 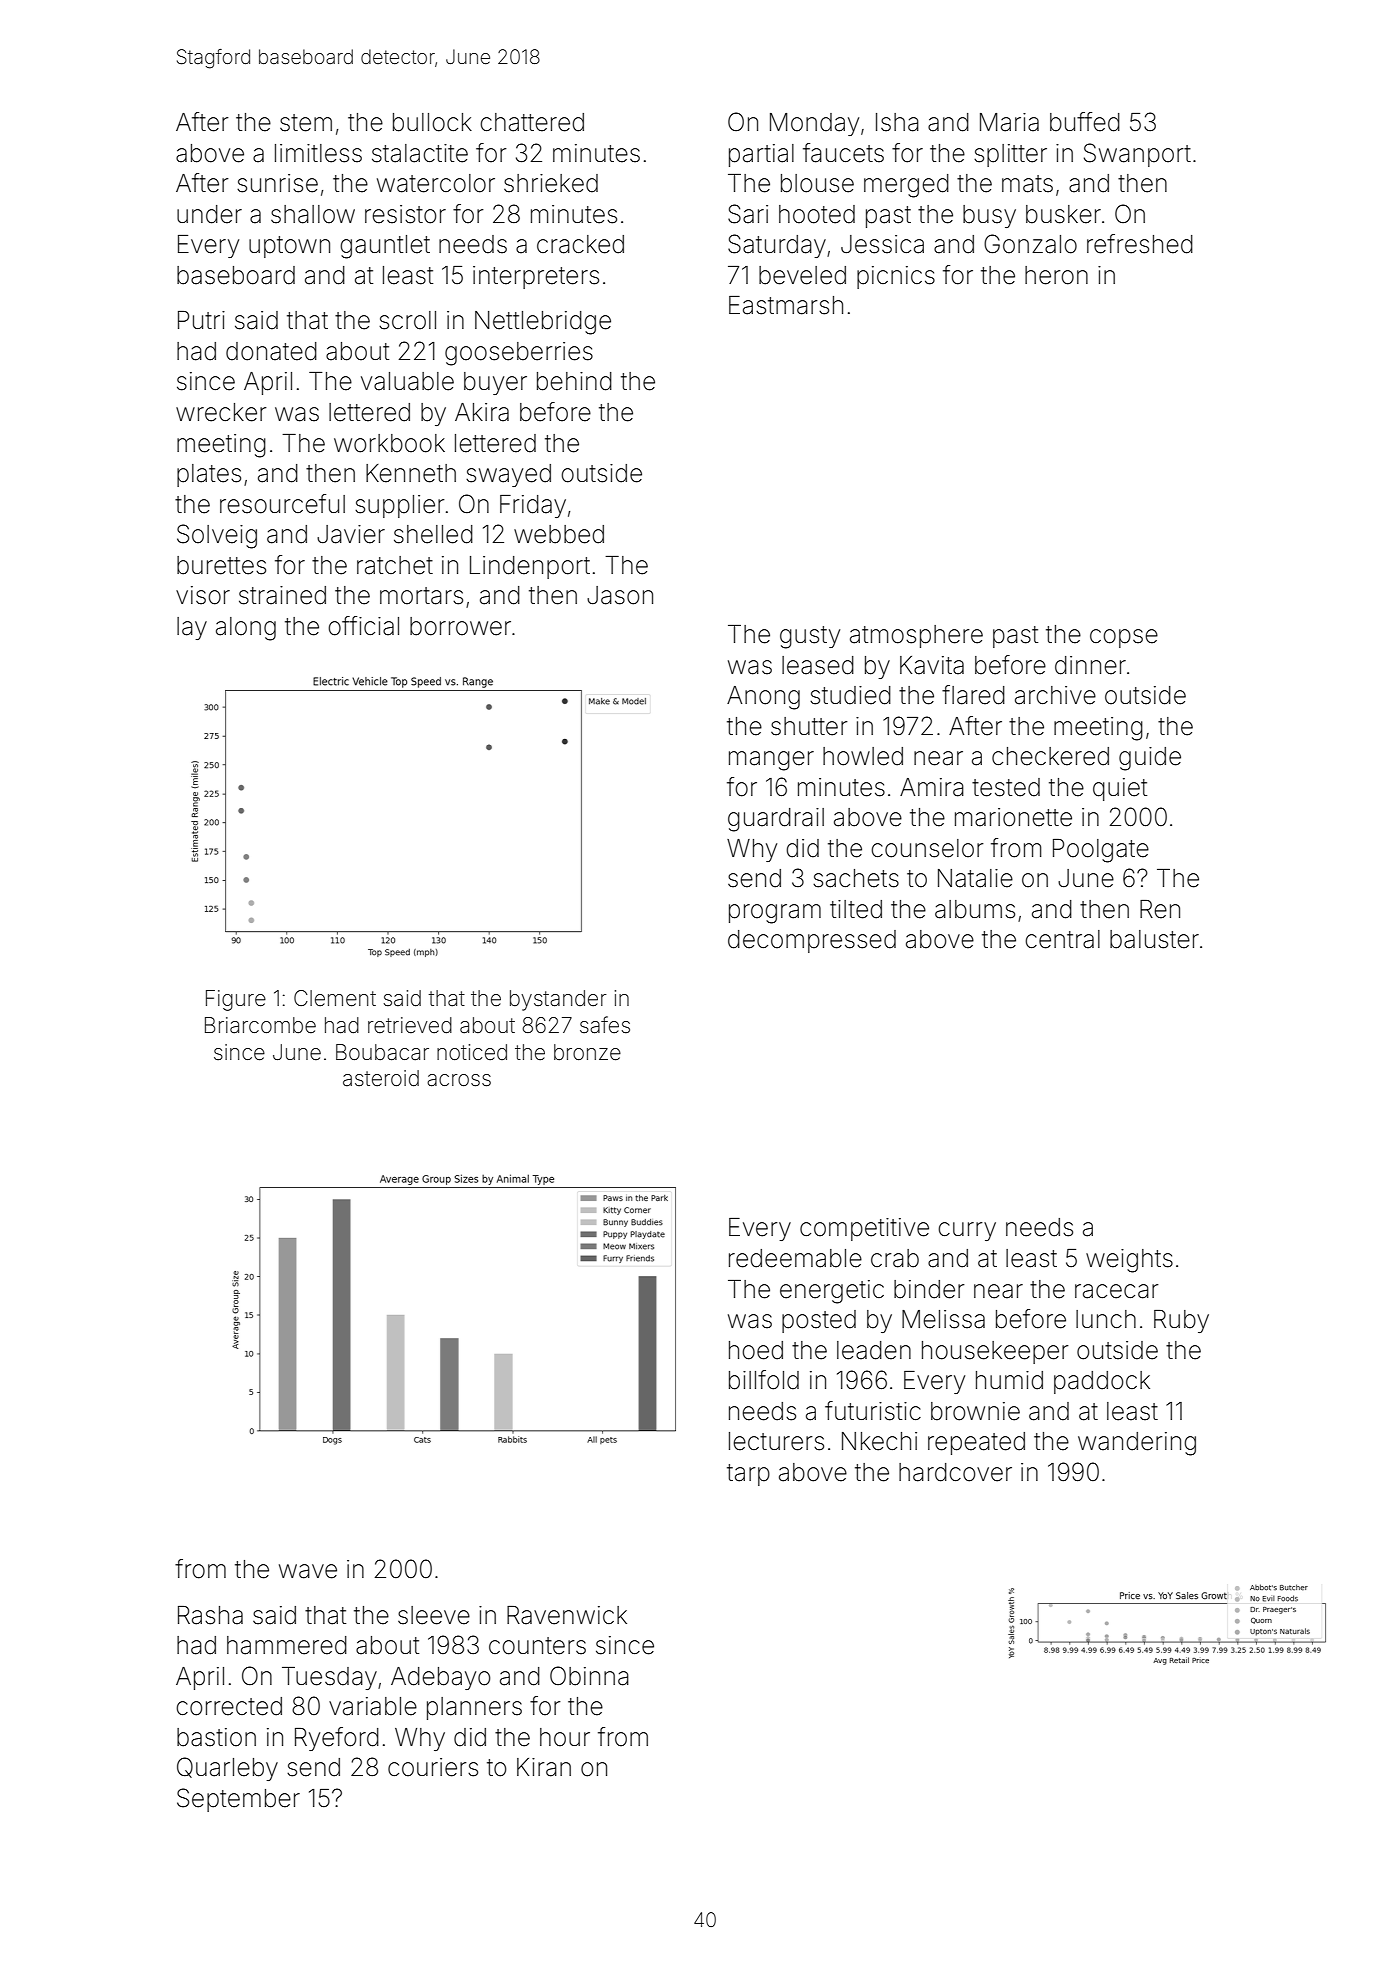 I want to click on Gonzalo, so click(x=1030, y=244).
